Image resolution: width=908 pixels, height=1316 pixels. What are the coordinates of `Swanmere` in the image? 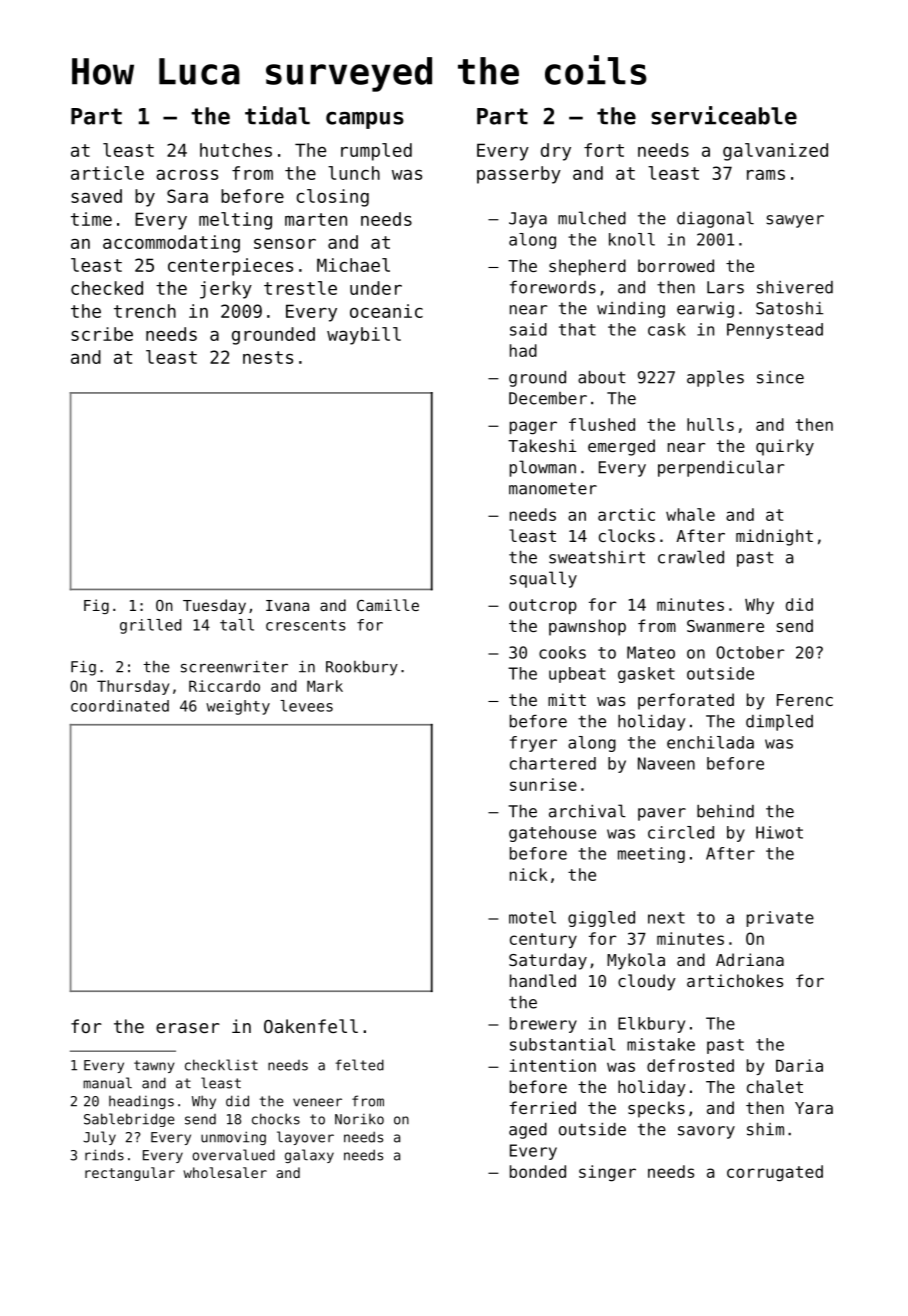 It's located at (725, 626).
